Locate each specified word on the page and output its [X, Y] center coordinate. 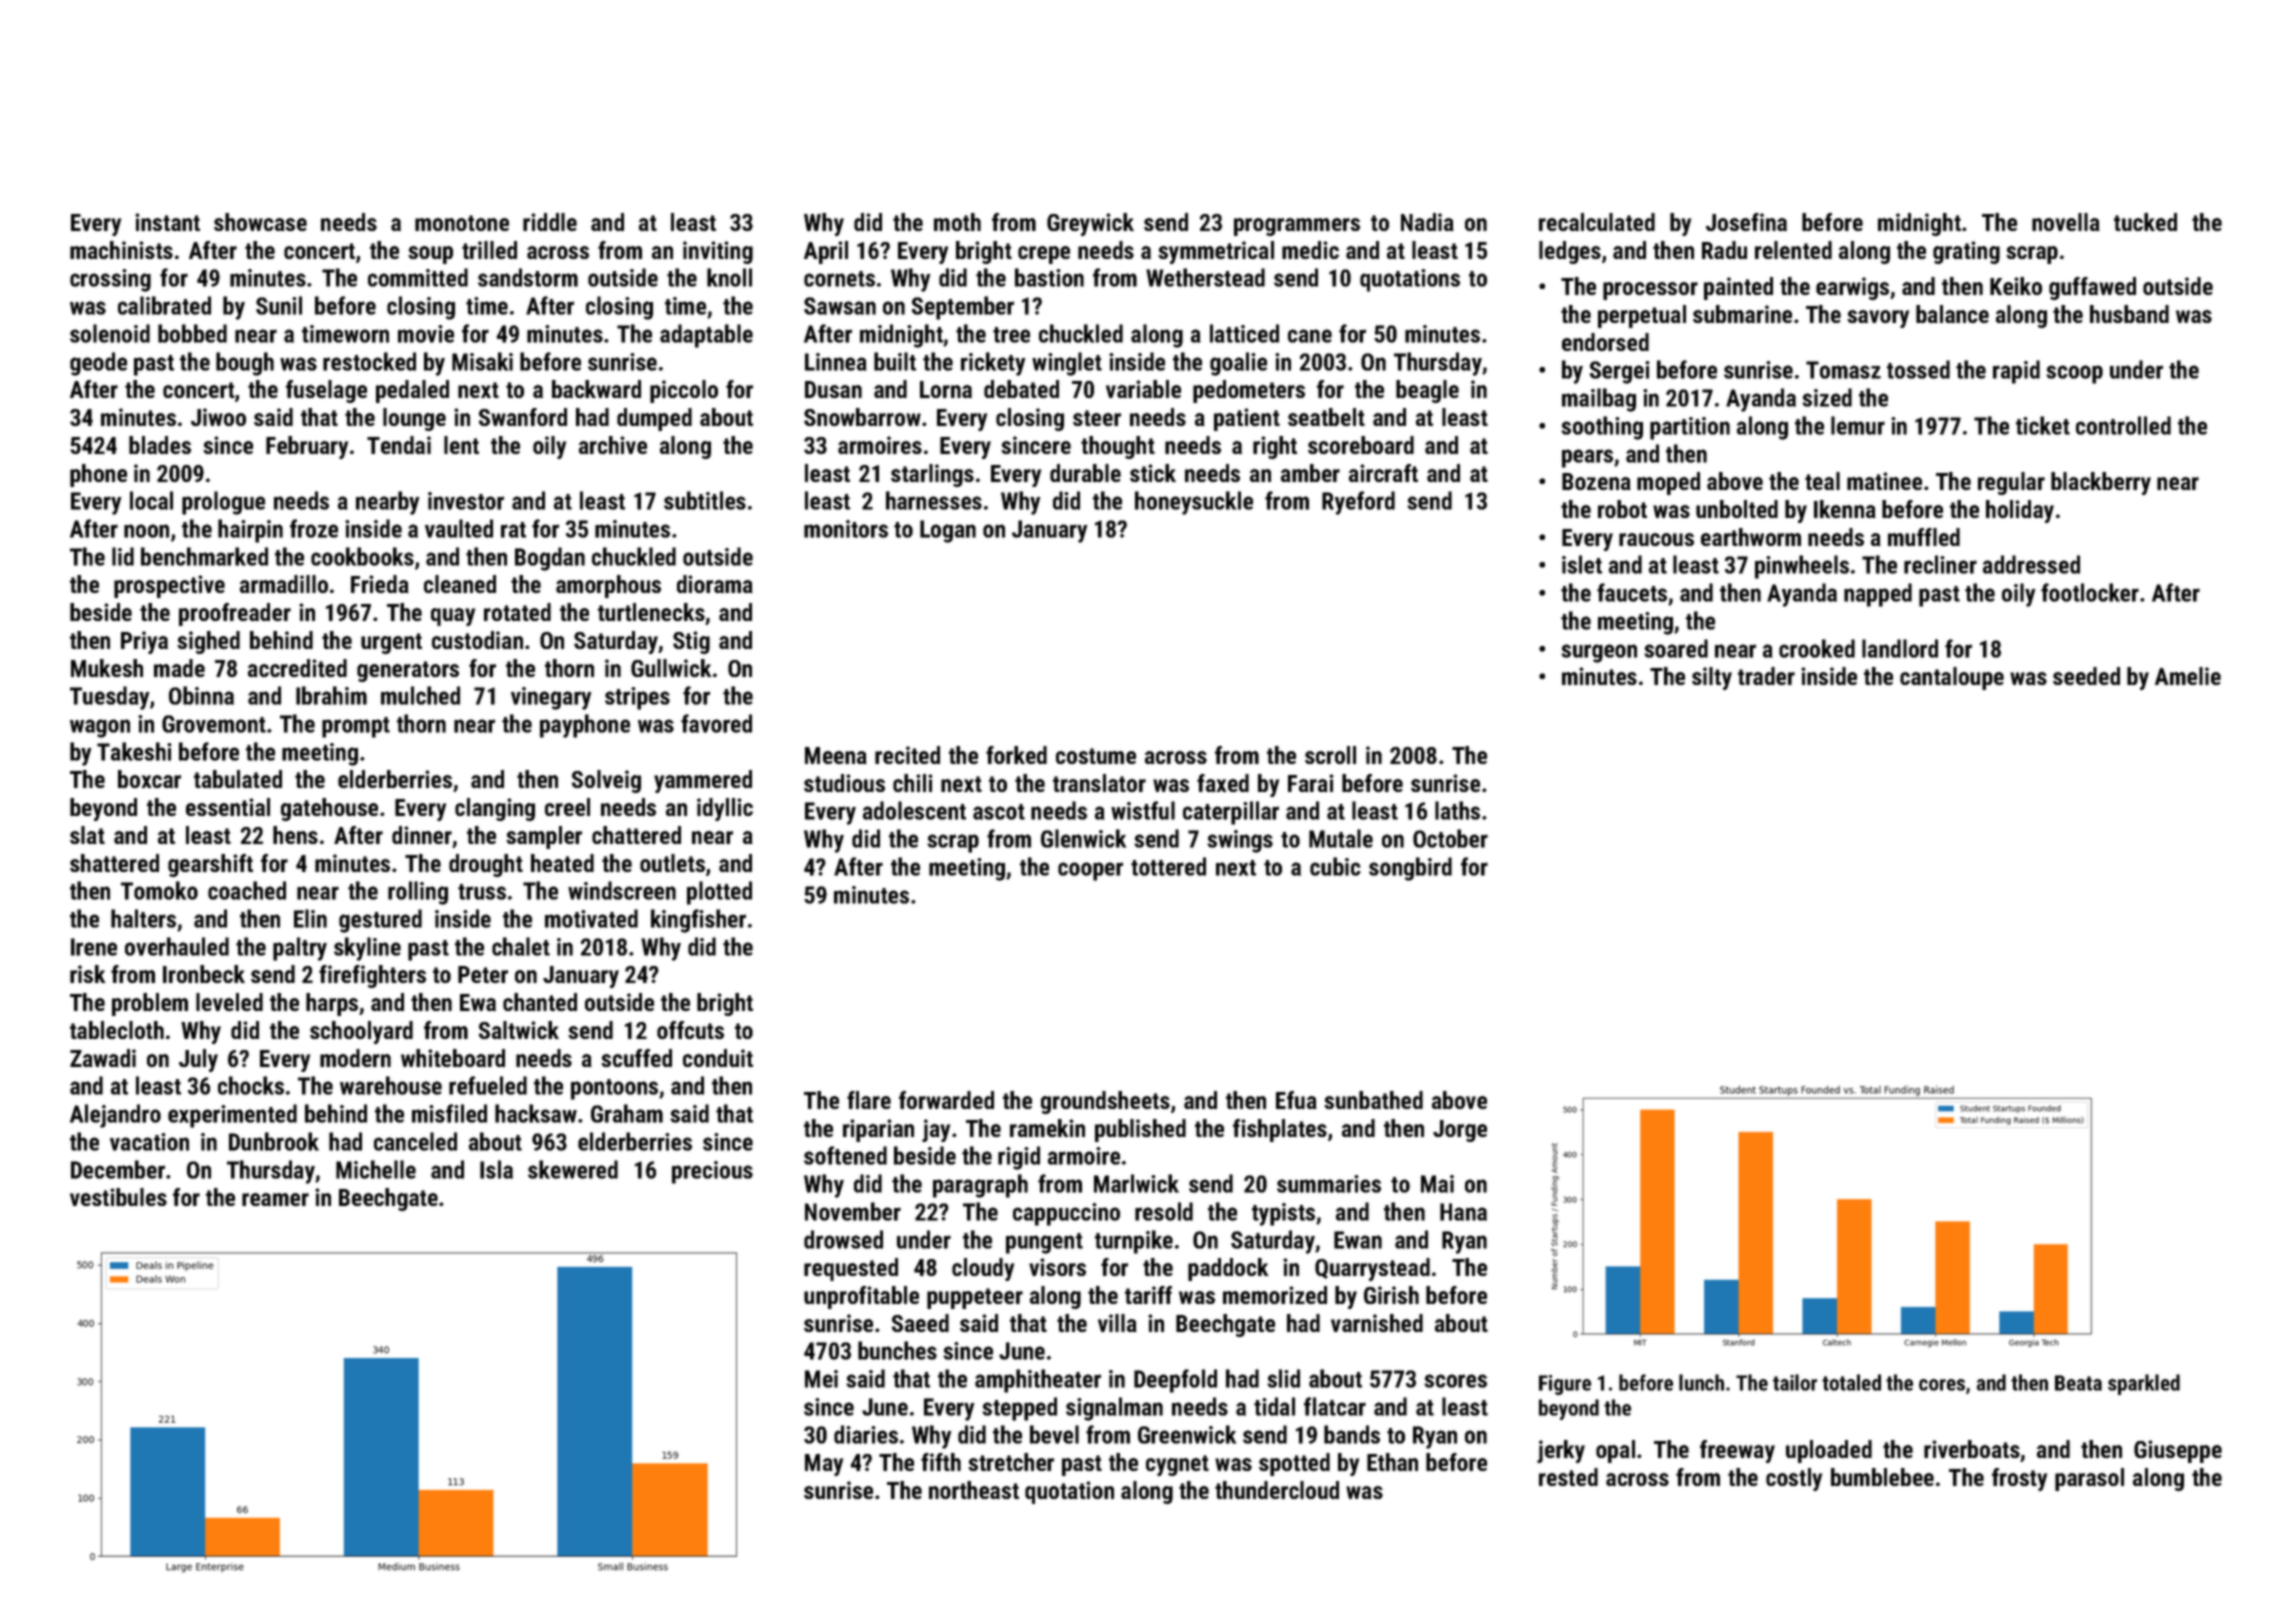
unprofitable [861, 1297]
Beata [2078, 1383]
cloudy [983, 1269]
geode [98, 364]
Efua [1296, 1100]
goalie [1238, 364]
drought [486, 865]
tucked [2145, 222]
